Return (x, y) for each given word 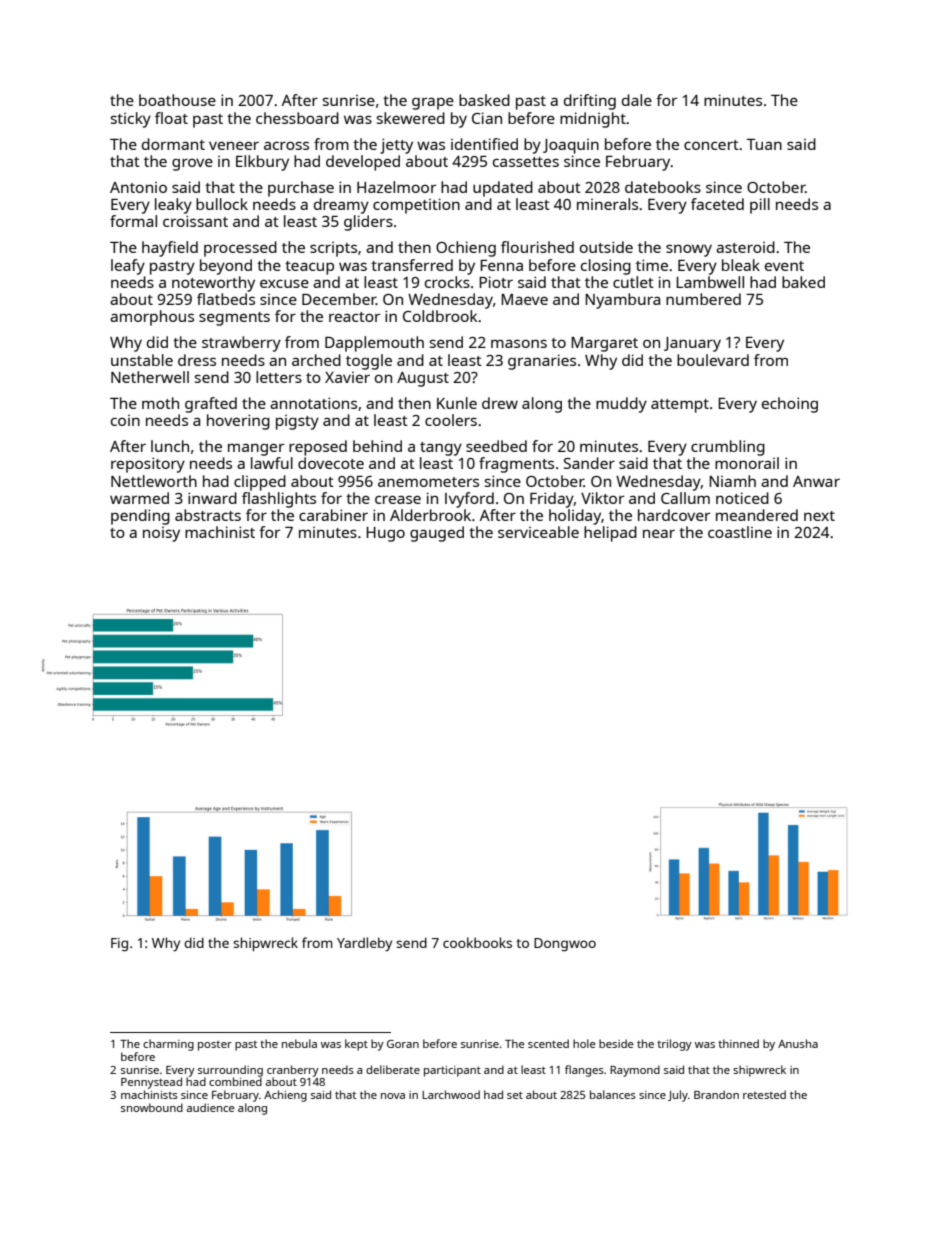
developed (363, 163)
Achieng (285, 1096)
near (659, 533)
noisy (161, 534)
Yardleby (364, 944)
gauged (437, 534)
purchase (301, 189)
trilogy (674, 1045)
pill (760, 206)
